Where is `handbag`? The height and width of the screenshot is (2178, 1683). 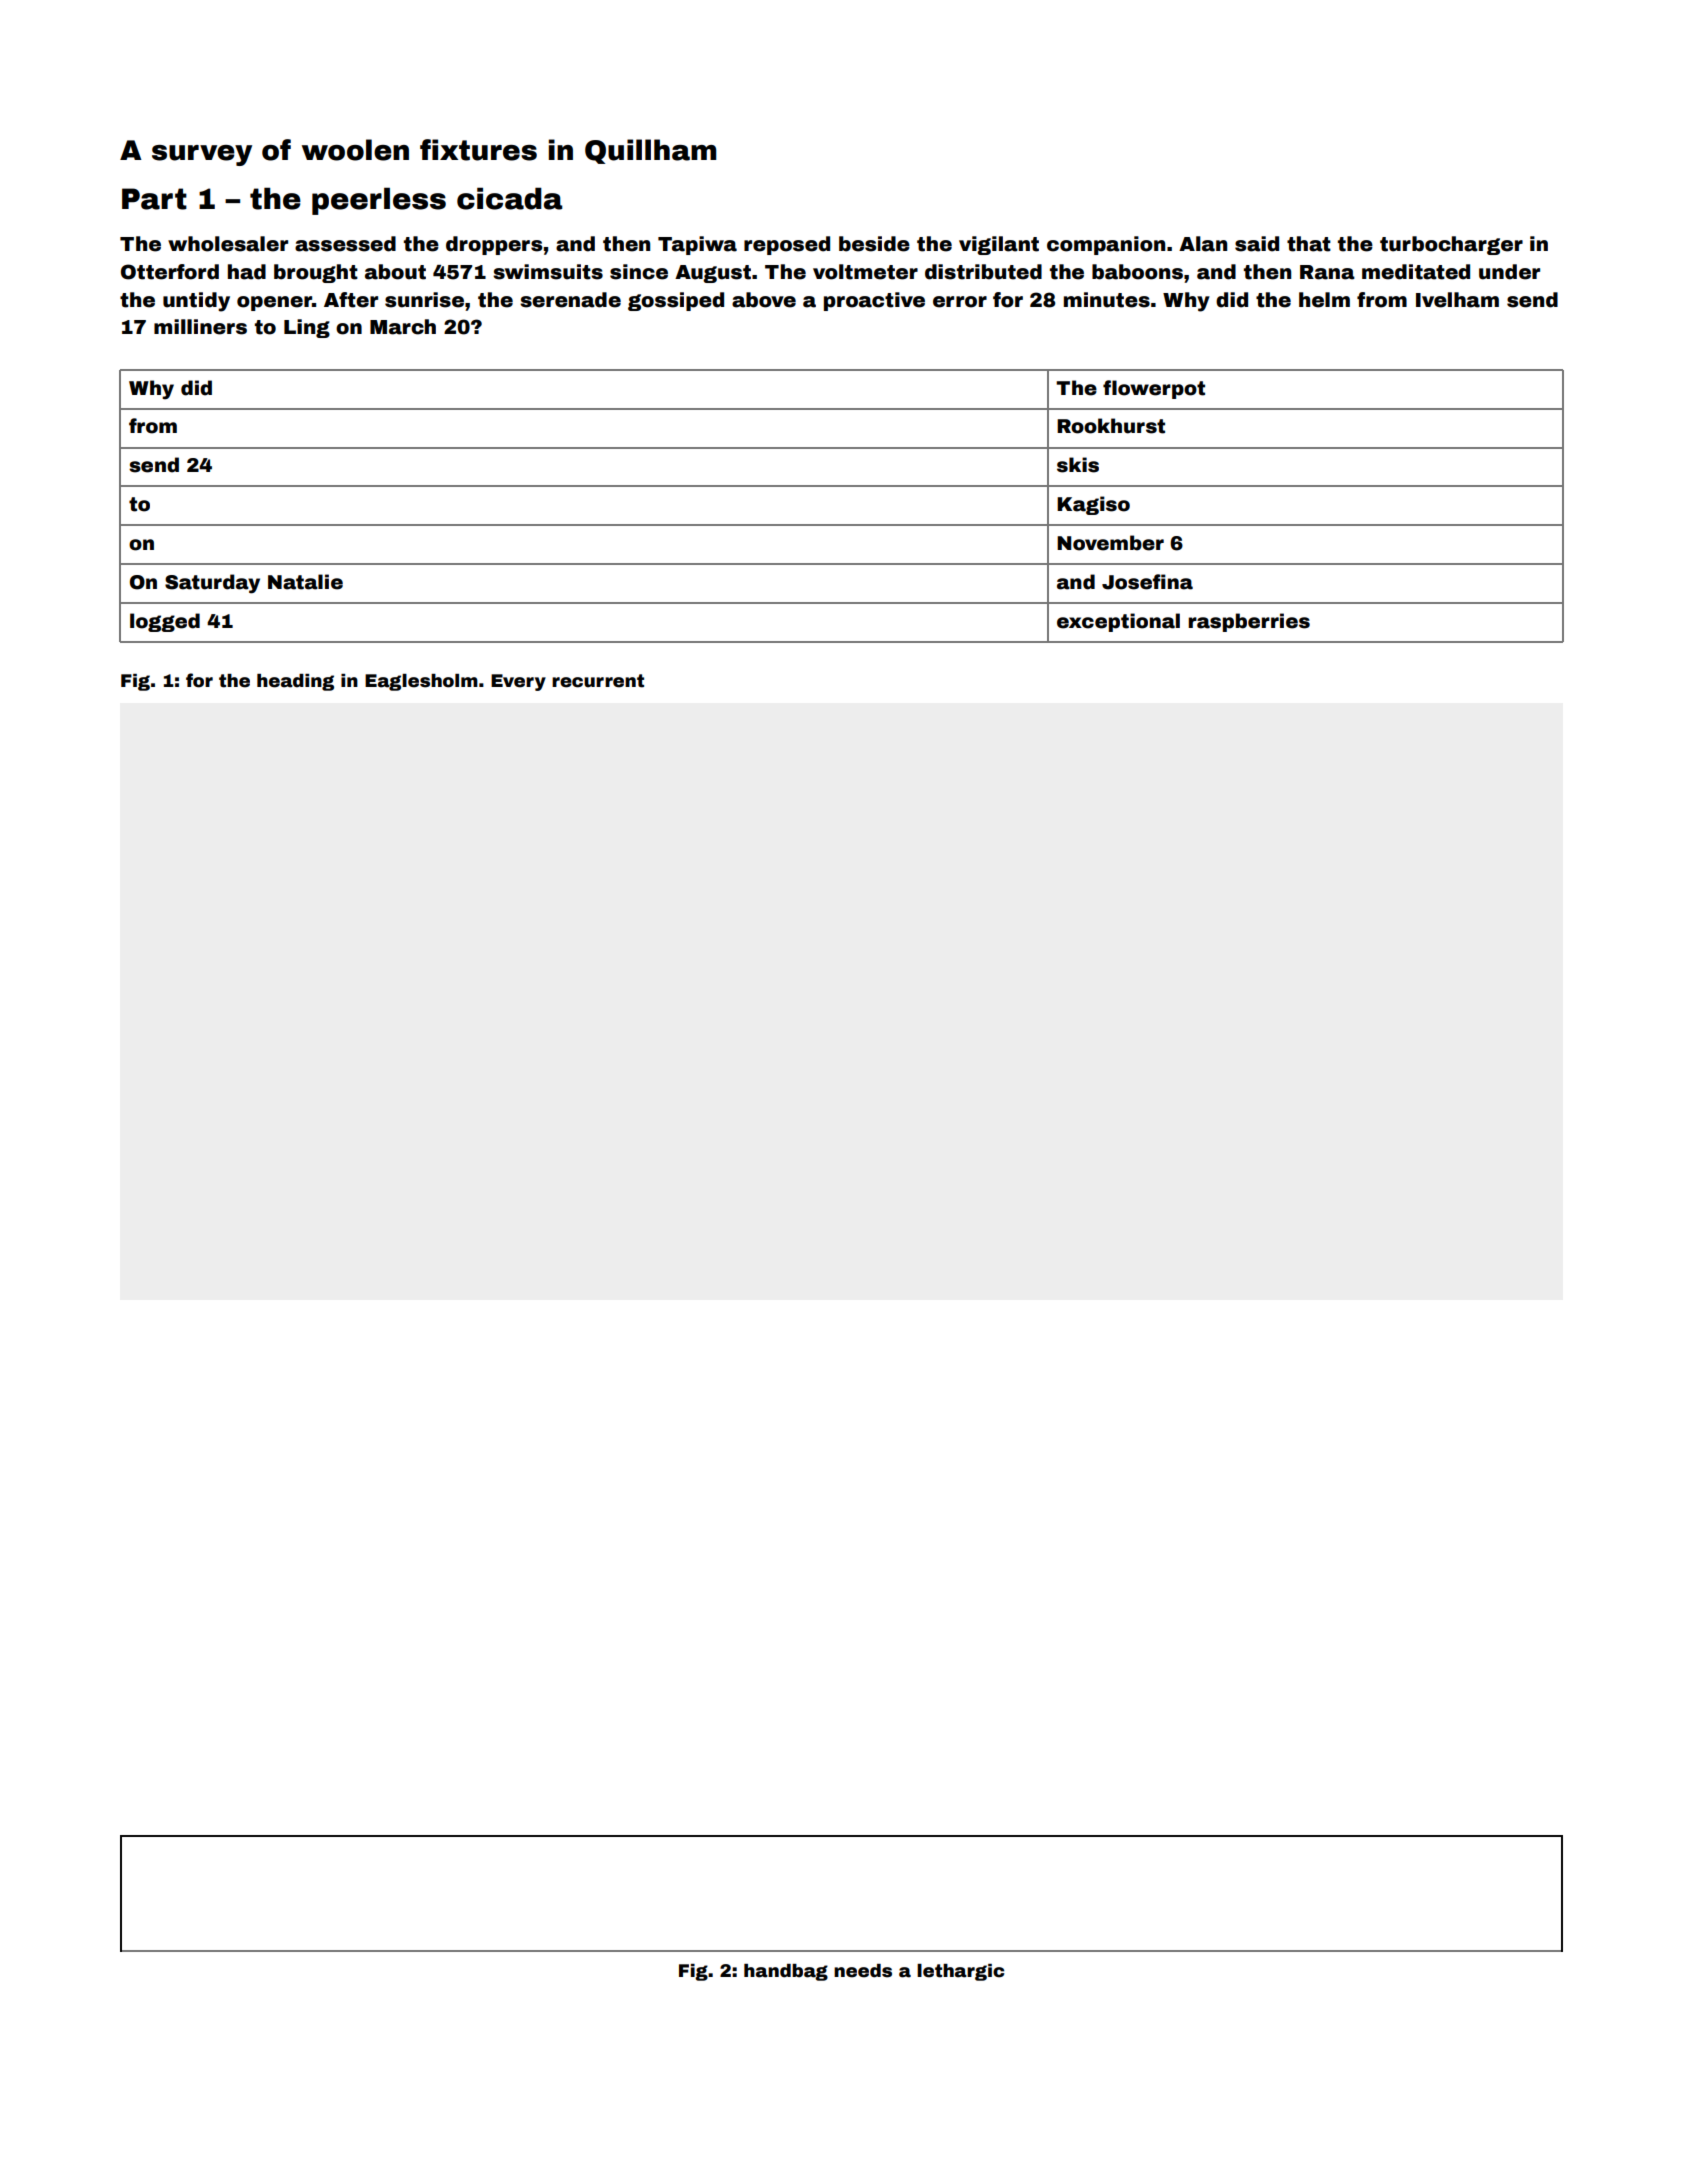 handbag is located at coordinates (786, 1972).
